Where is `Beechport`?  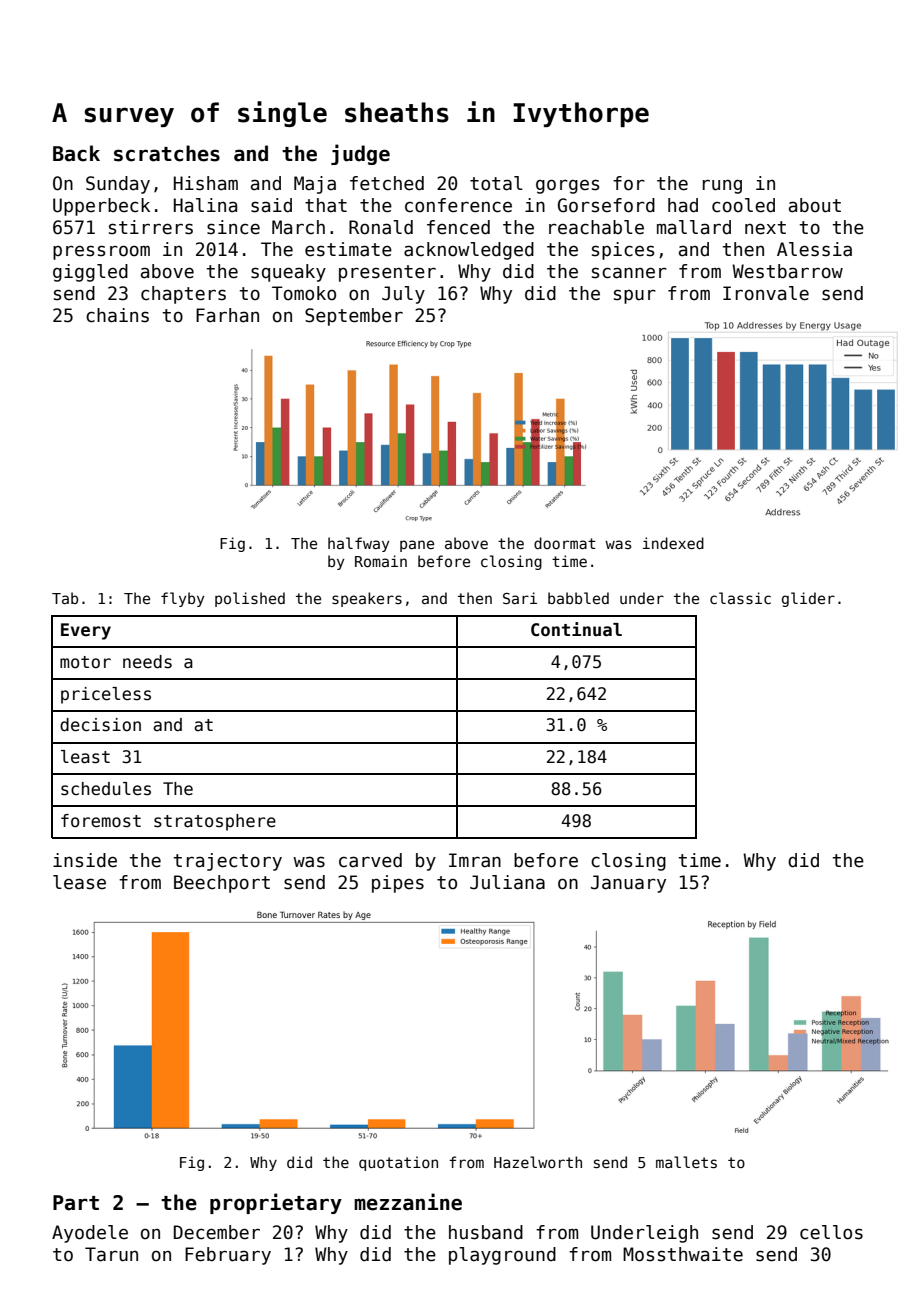
Beechport is located at coordinates (222, 884).
